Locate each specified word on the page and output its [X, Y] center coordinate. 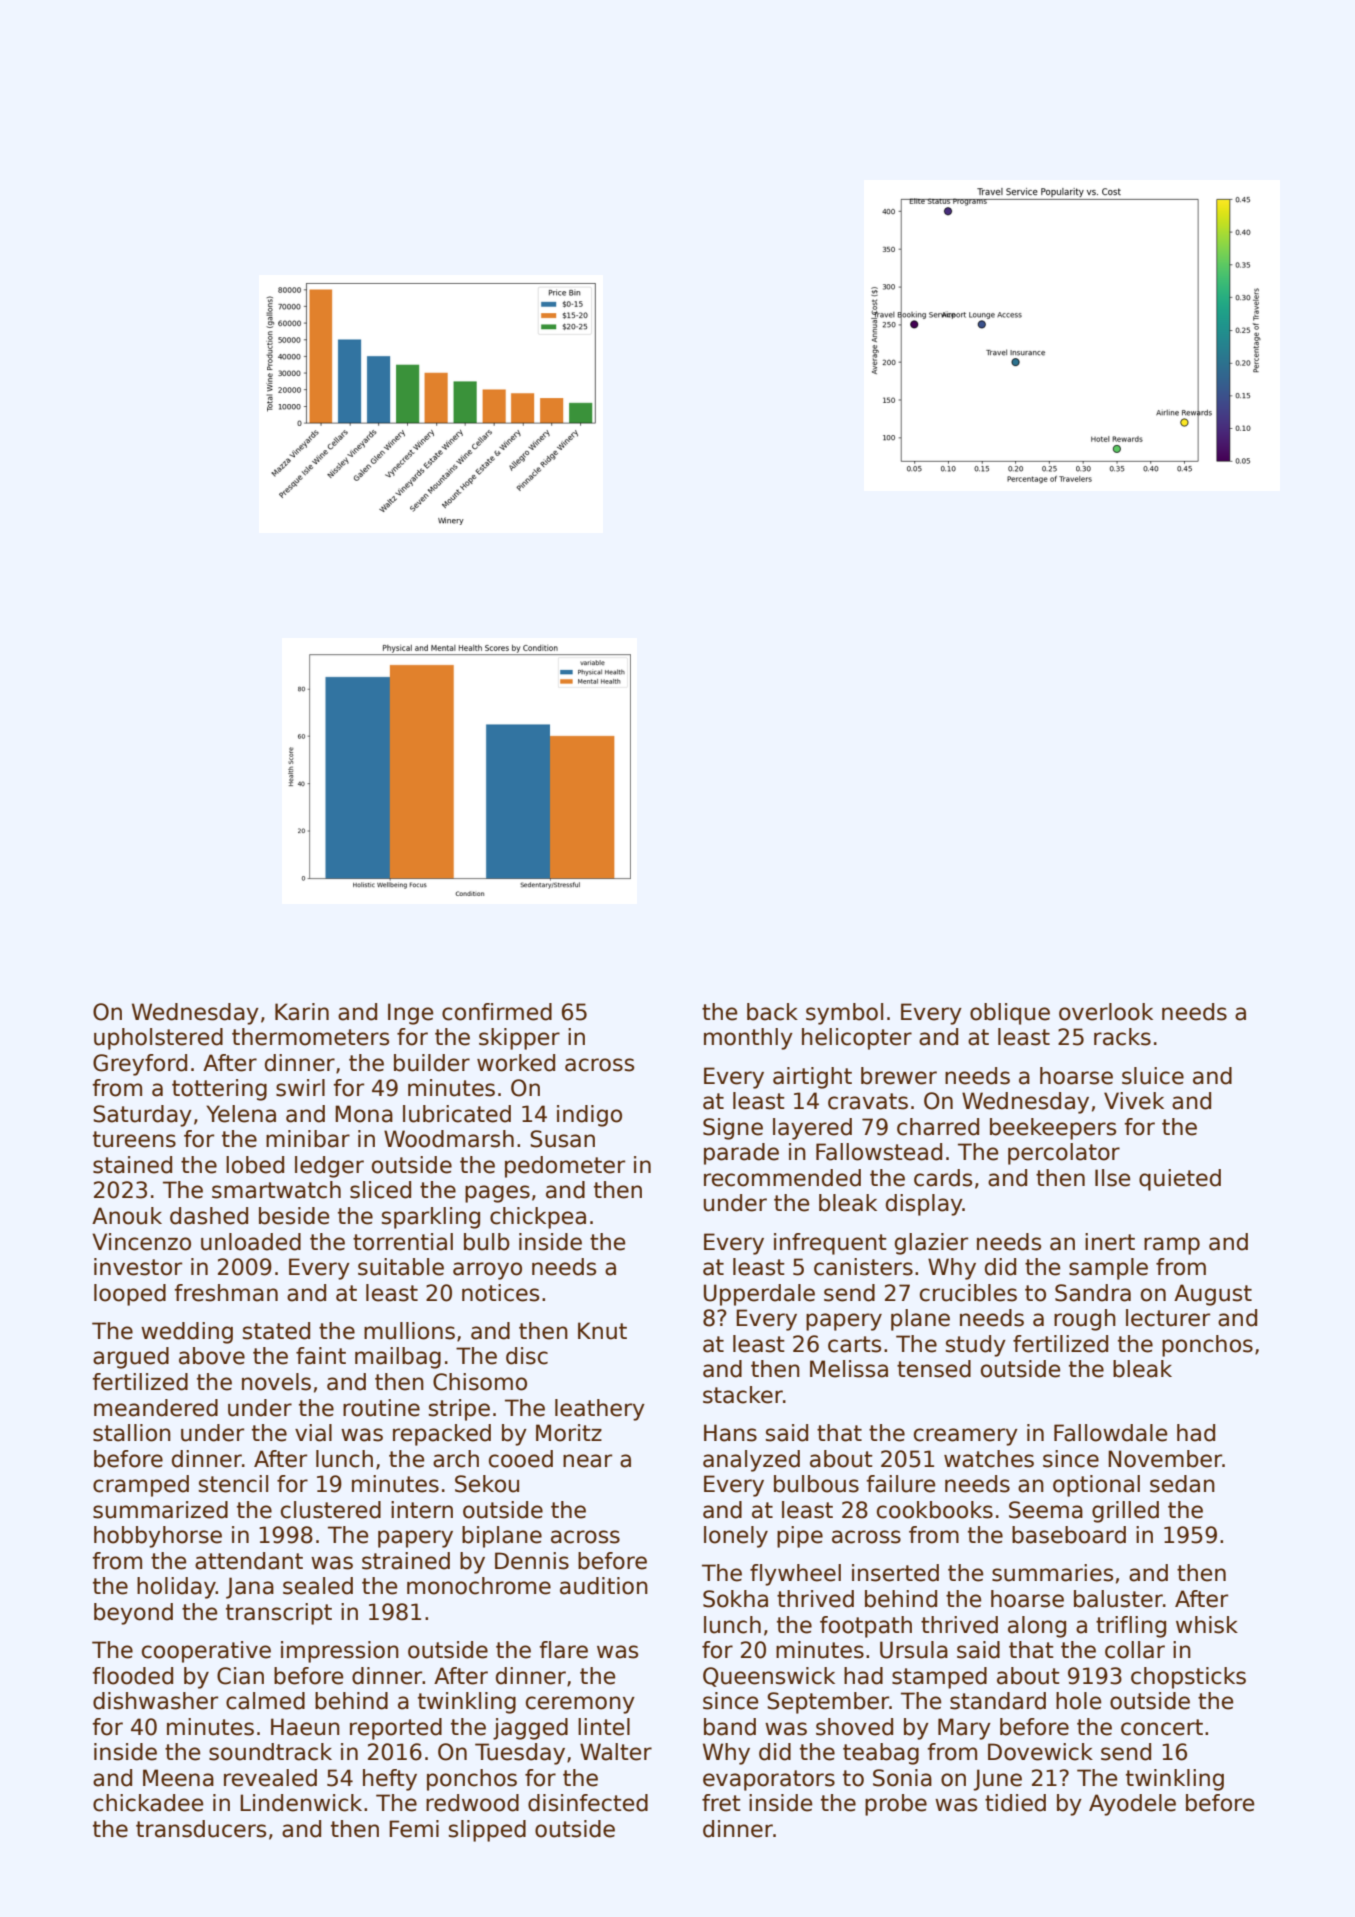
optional [1096, 1486]
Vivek [1134, 1101]
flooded [132, 1676]
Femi [414, 1829]
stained [132, 1165]
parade [741, 1154]
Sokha [735, 1599]
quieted [1180, 1180]
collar [1135, 1650]
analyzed [751, 1461]
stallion [132, 1433]
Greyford [140, 1065]
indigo [589, 1116]
